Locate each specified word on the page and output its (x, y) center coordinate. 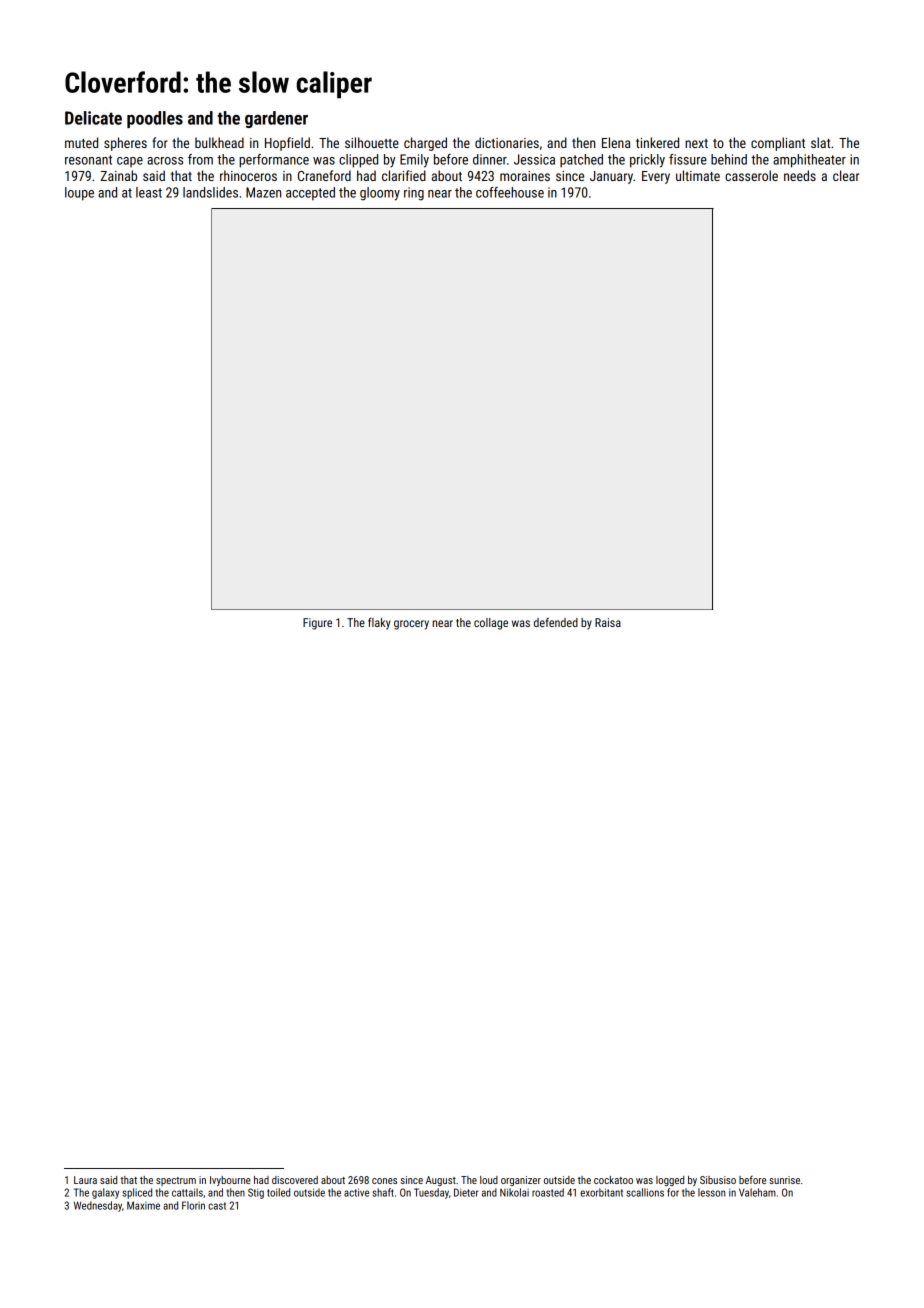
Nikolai (514, 1192)
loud (489, 1180)
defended (556, 622)
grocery (411, 625)
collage (491, 624)
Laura (85, 1180)
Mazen (263, 192)
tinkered (657, 142)
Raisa (608, 622)
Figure (317, 624)
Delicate (93, 118)
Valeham (757, 1192)
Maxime (143, 1205)
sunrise (784, 1180)
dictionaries (507, 142)
